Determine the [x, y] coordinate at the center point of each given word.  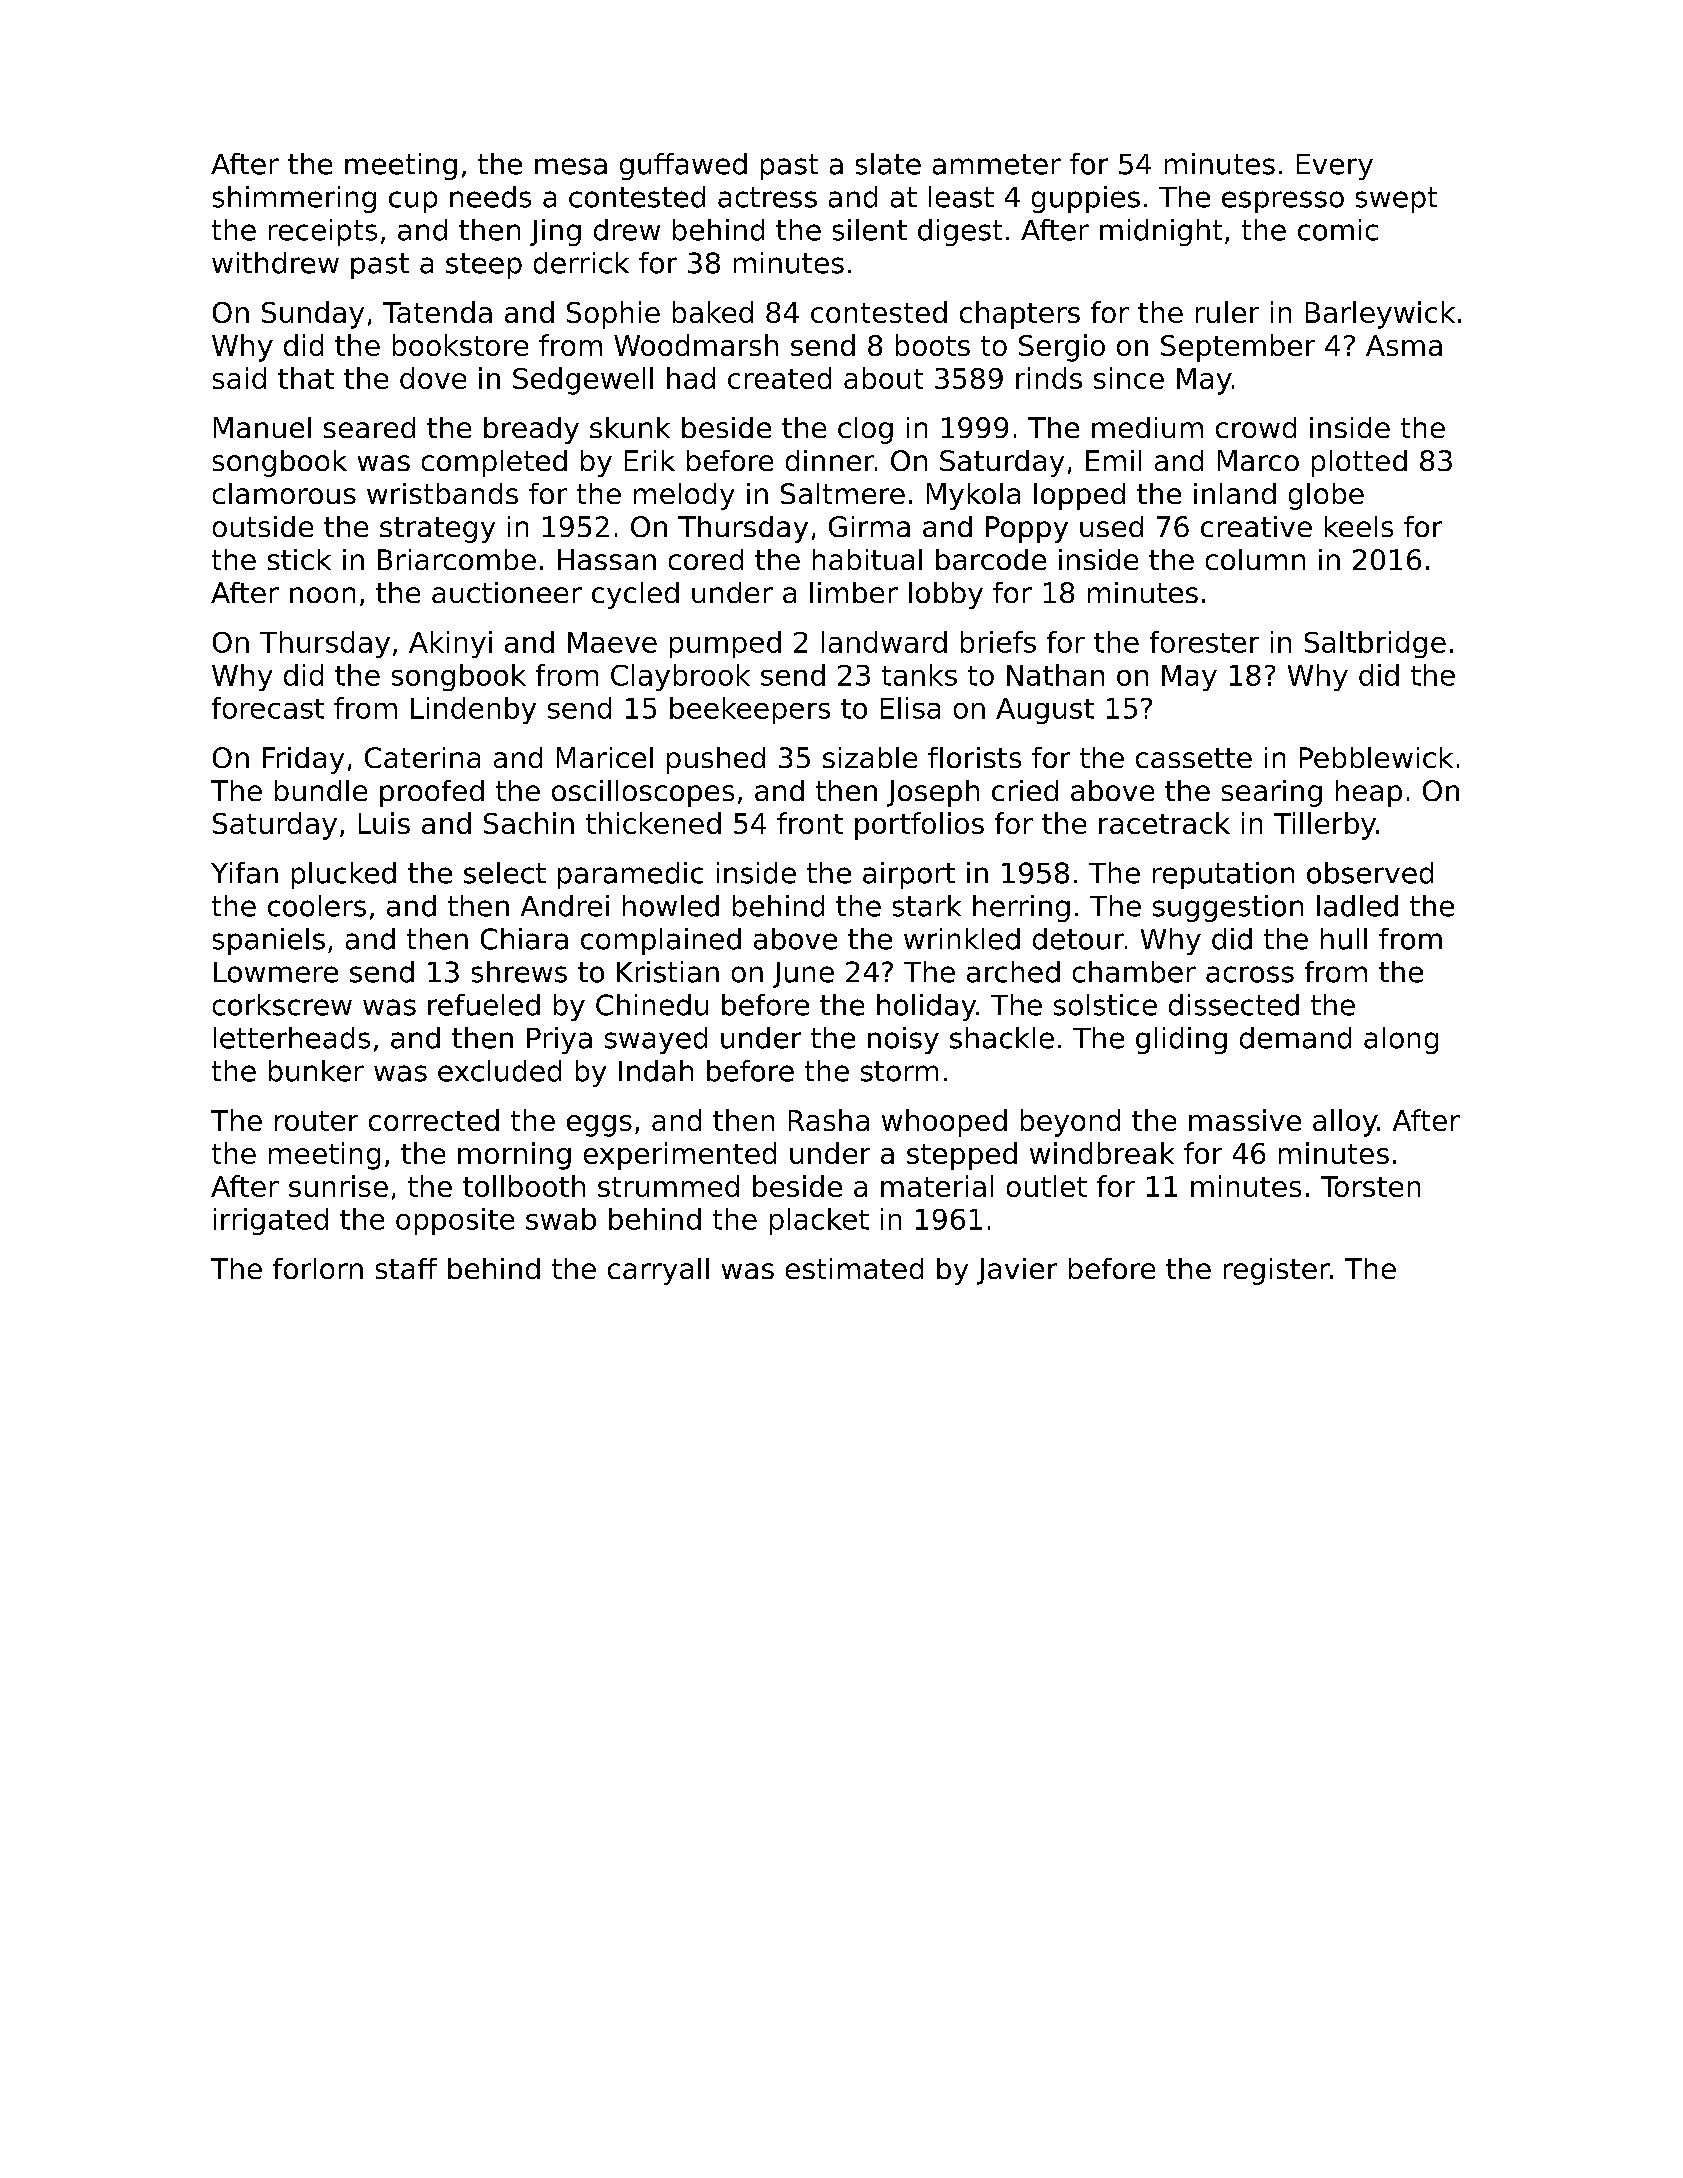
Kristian [668, 972]
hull [1344, 939]
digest [960, 232]
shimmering [294, 199]
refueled [484, 1005]
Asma [1404, 345]
